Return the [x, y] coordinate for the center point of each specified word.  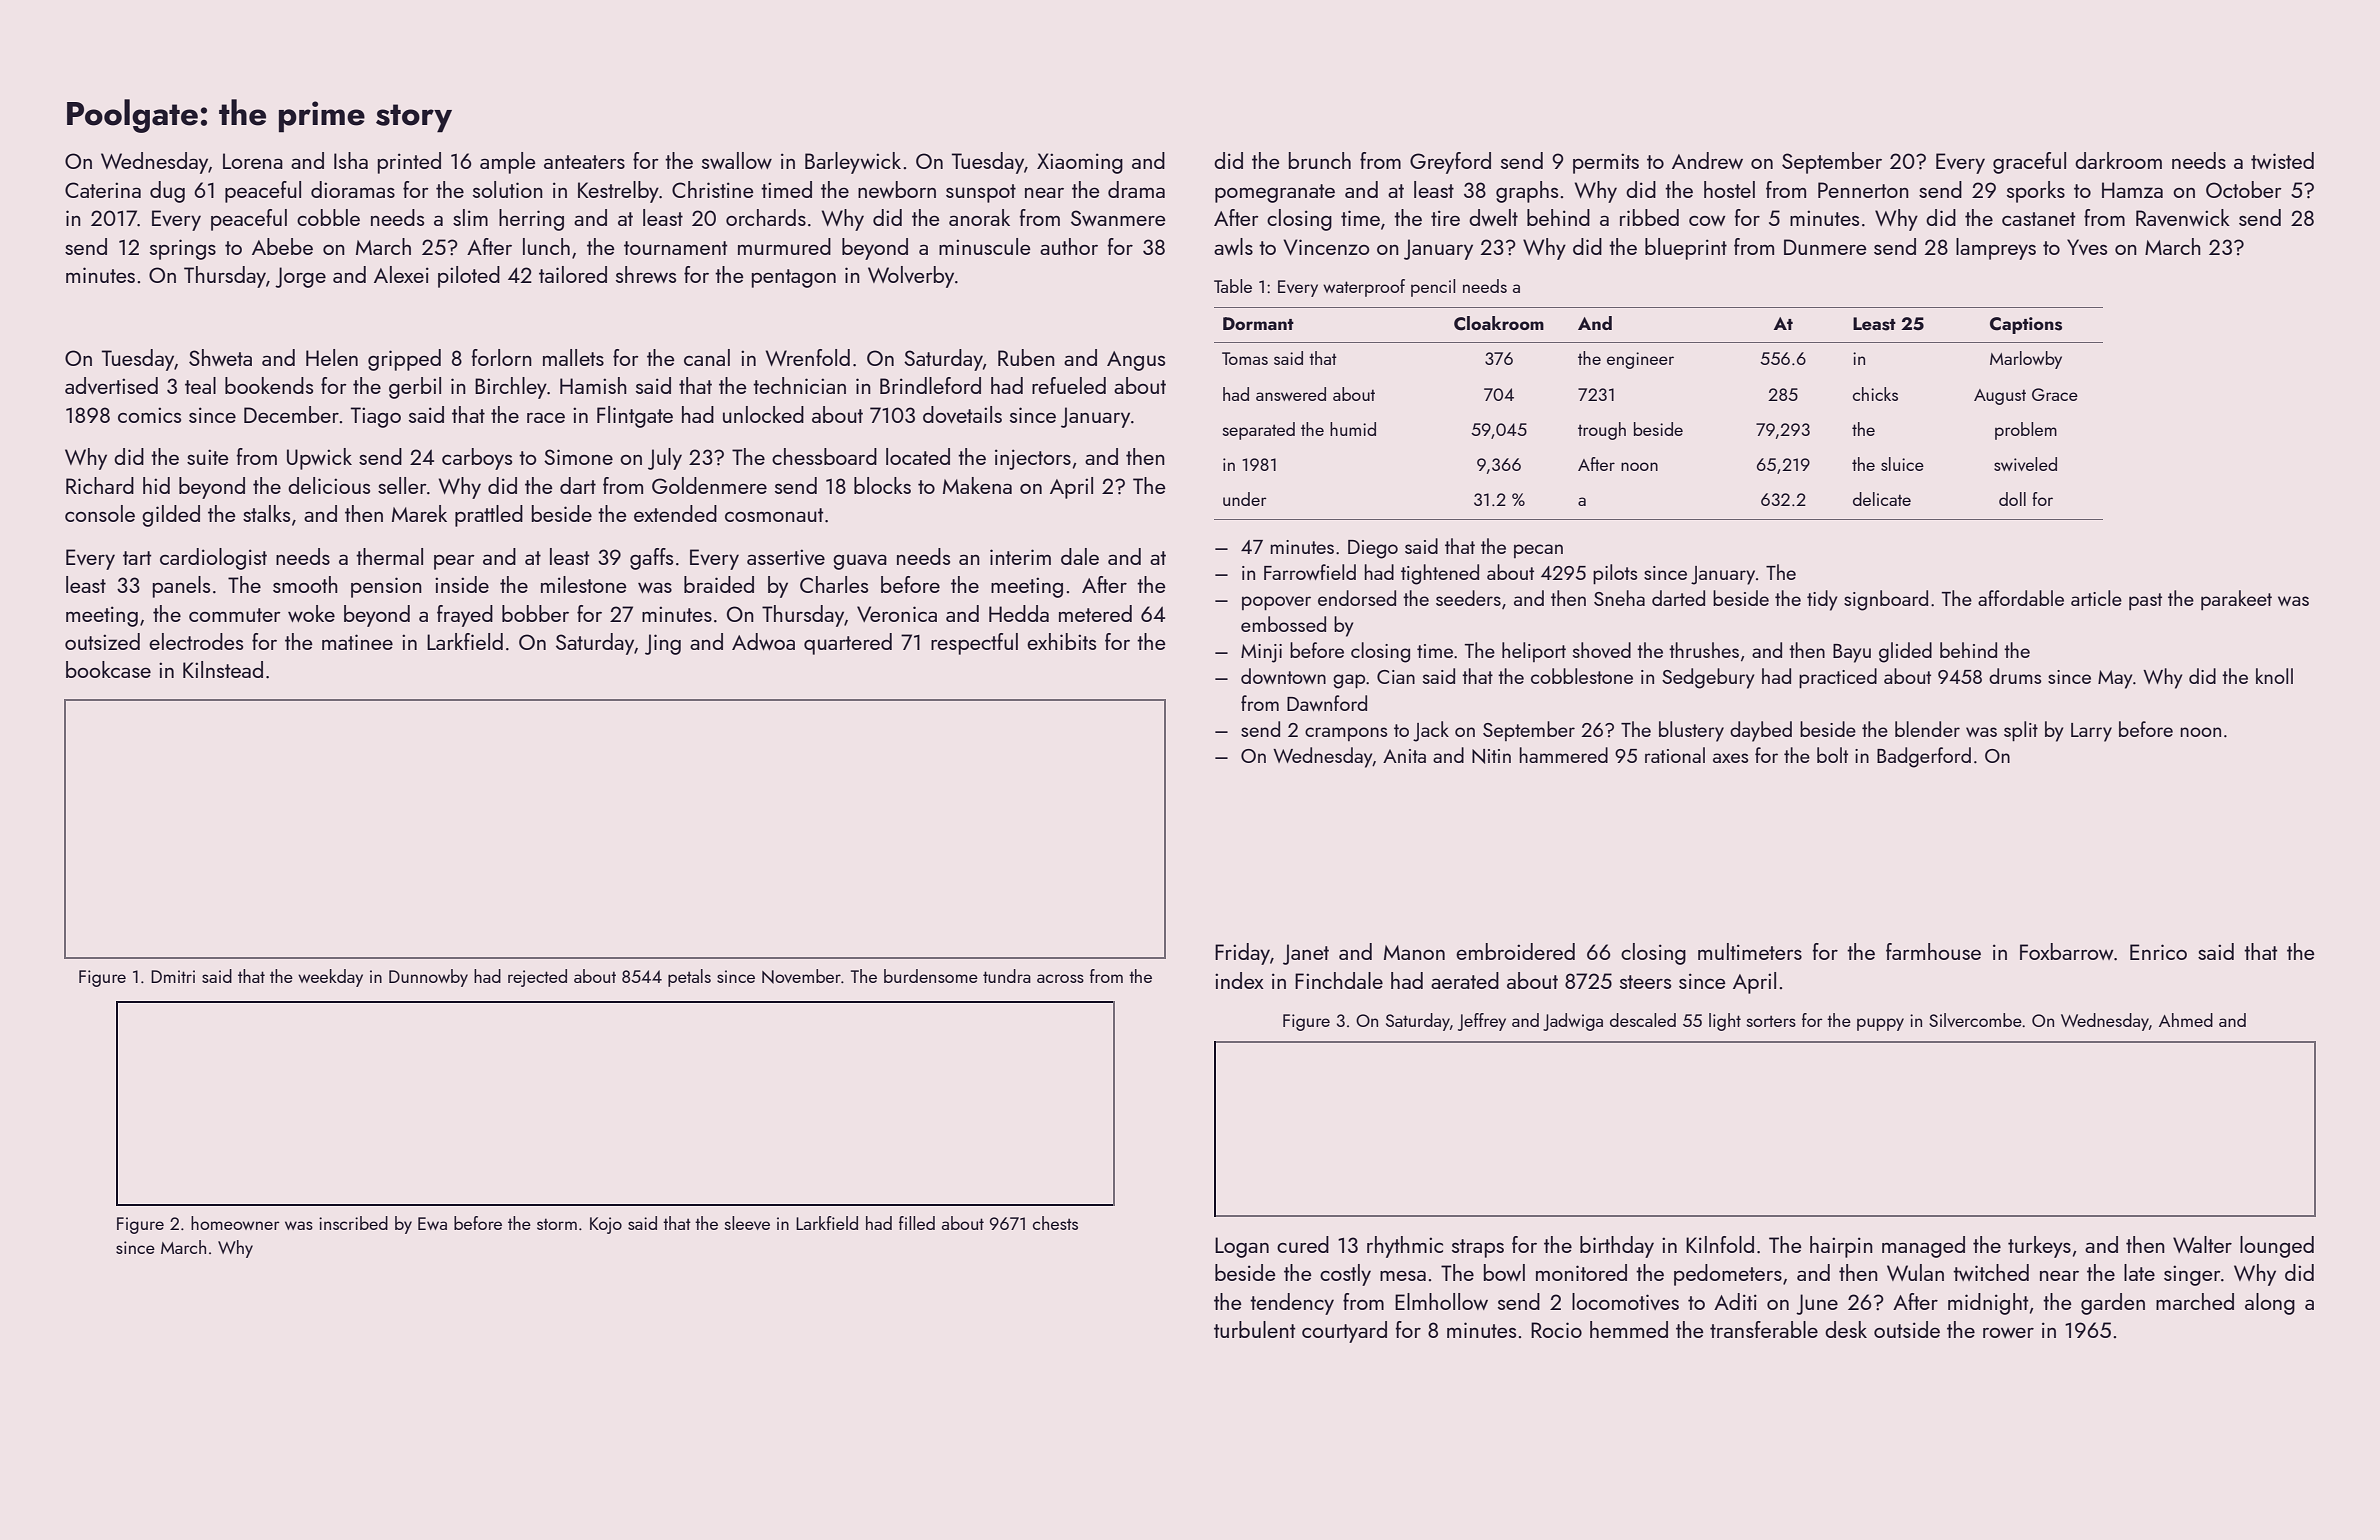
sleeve [747, 1223]
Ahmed [2186, 1020]
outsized [102, 641]
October [2244, 189]
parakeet [2236, 600]
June [1817, 1304]
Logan [1242, 1247]
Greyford [1450, 163]
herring [531, 220]
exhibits [1061, 641]
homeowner [235, 1223]
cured [1303, 1244]
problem [2026, 431]
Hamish [593, 385]
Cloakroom [1499, 323]
